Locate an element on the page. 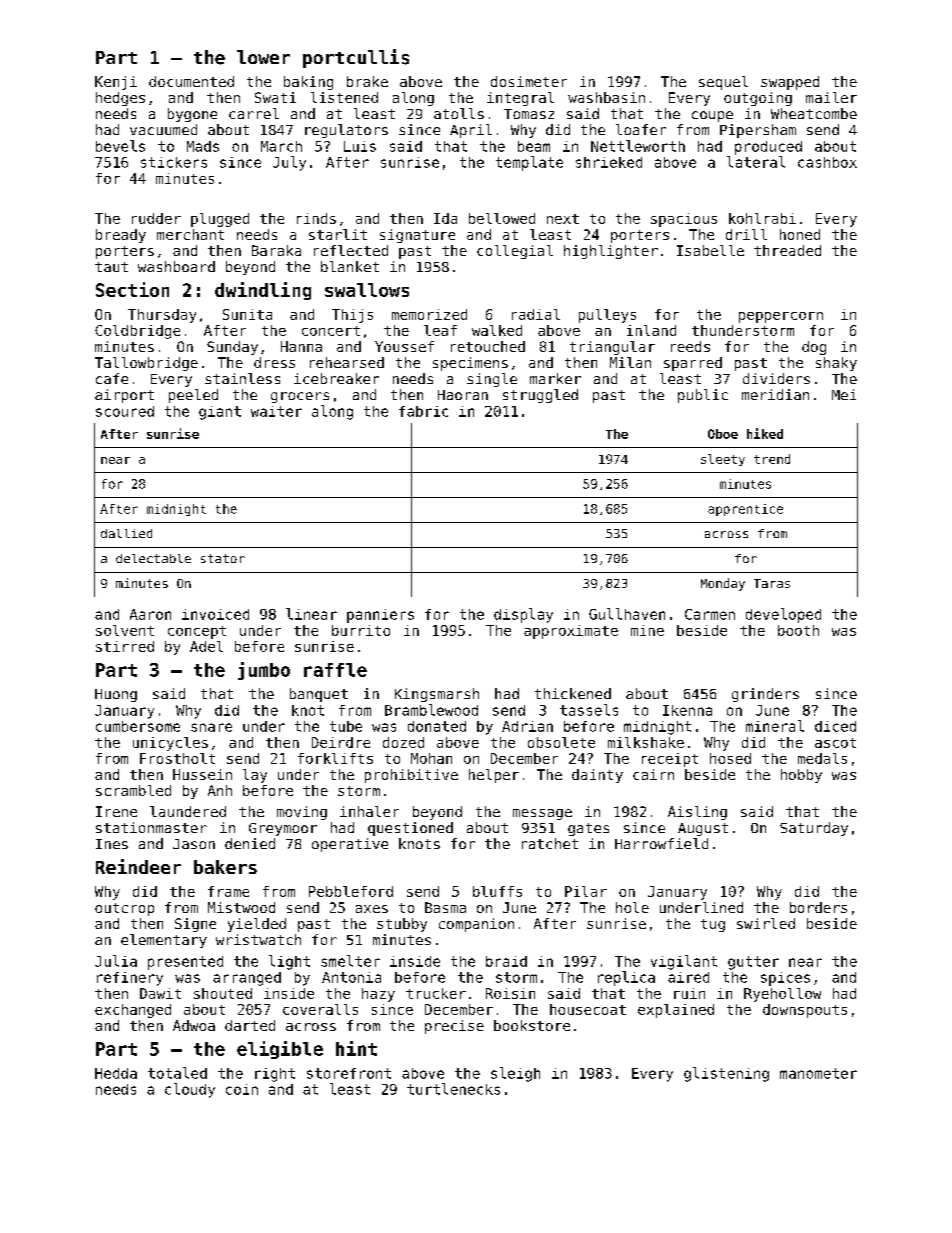 The image size is (952, 1233). turtlenecks is located at coordinates (453, 1089).
